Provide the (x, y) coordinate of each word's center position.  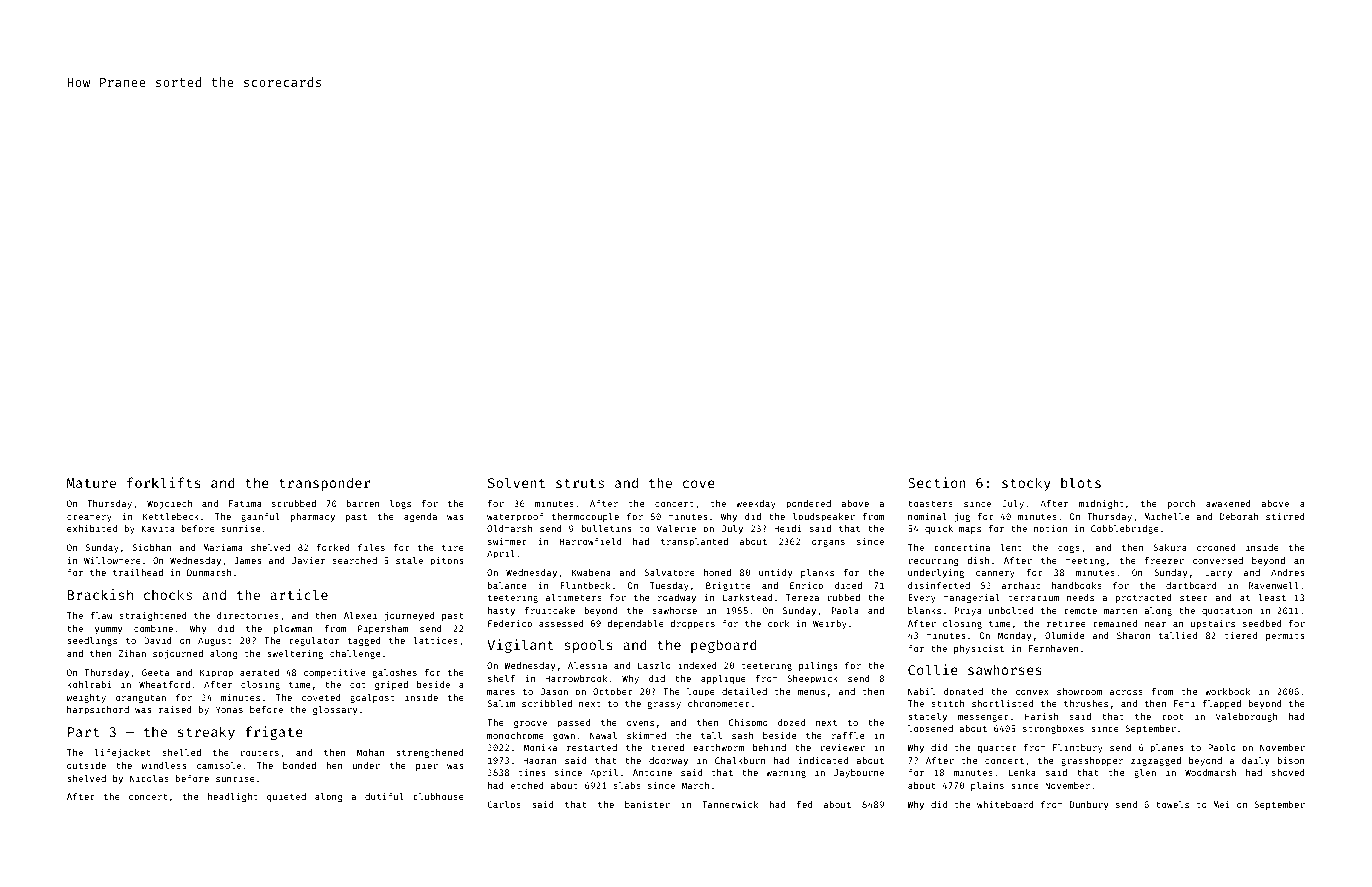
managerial (971, 598)
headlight (233, 797)
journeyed (410, 616)
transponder (324, 484)
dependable (635, 624)
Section (937, 482)
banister (647, 804)
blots (1081, 482)
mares (501, 692)
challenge (355, 654)
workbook (1227, 691)
